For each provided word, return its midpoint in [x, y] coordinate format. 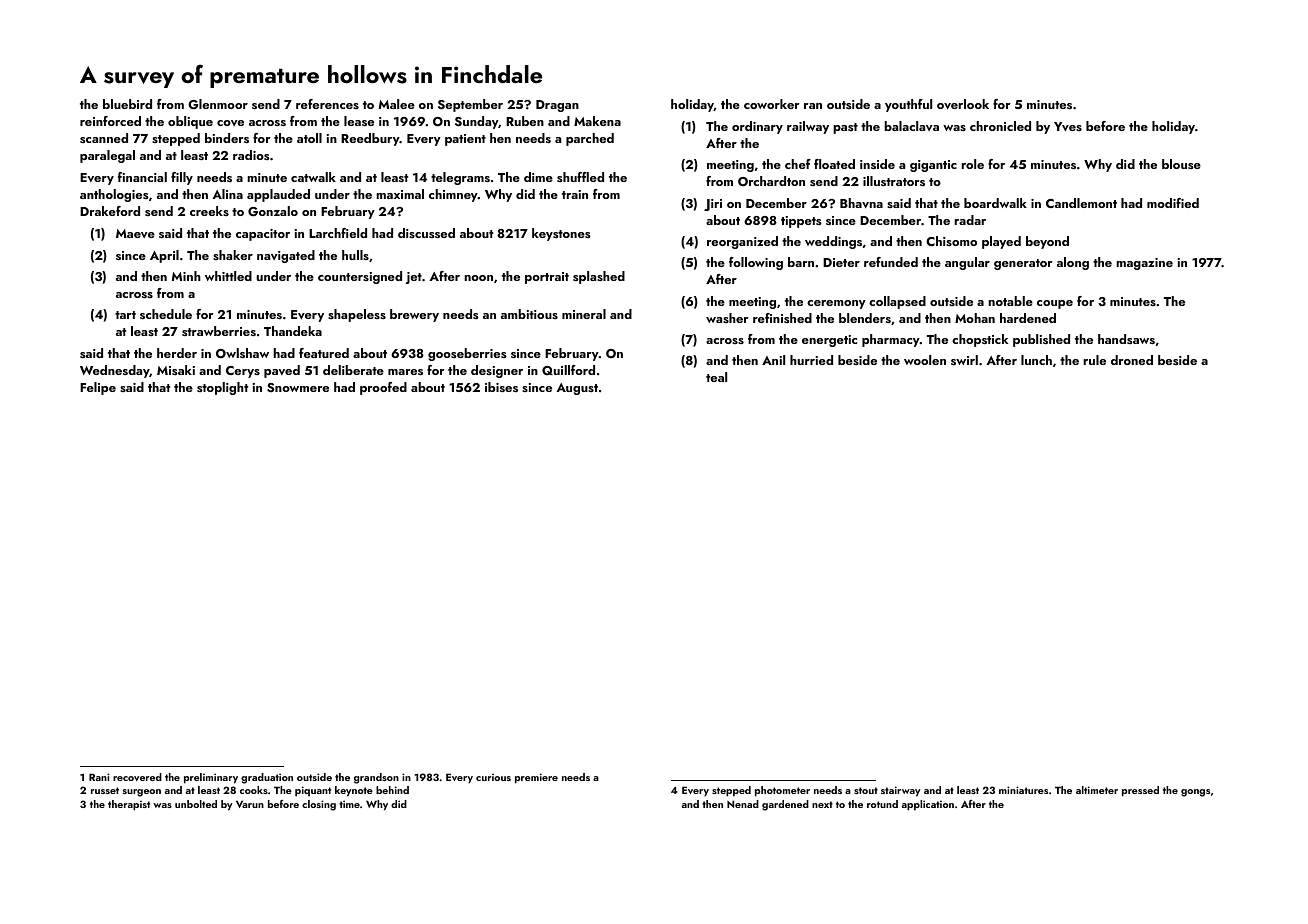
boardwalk [995, 203]
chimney [453, 195]
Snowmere [298, 387]
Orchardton [771, 181]
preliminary [211, 778]
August [577, 389]
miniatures [1023, 790]
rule [1094, 360]
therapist [129, 805]
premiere [536, 778]
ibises [501, 387]
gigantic [933, 166]
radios [251, 155]
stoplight [222, 388]
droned [1132, 360]
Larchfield [338, 233]
